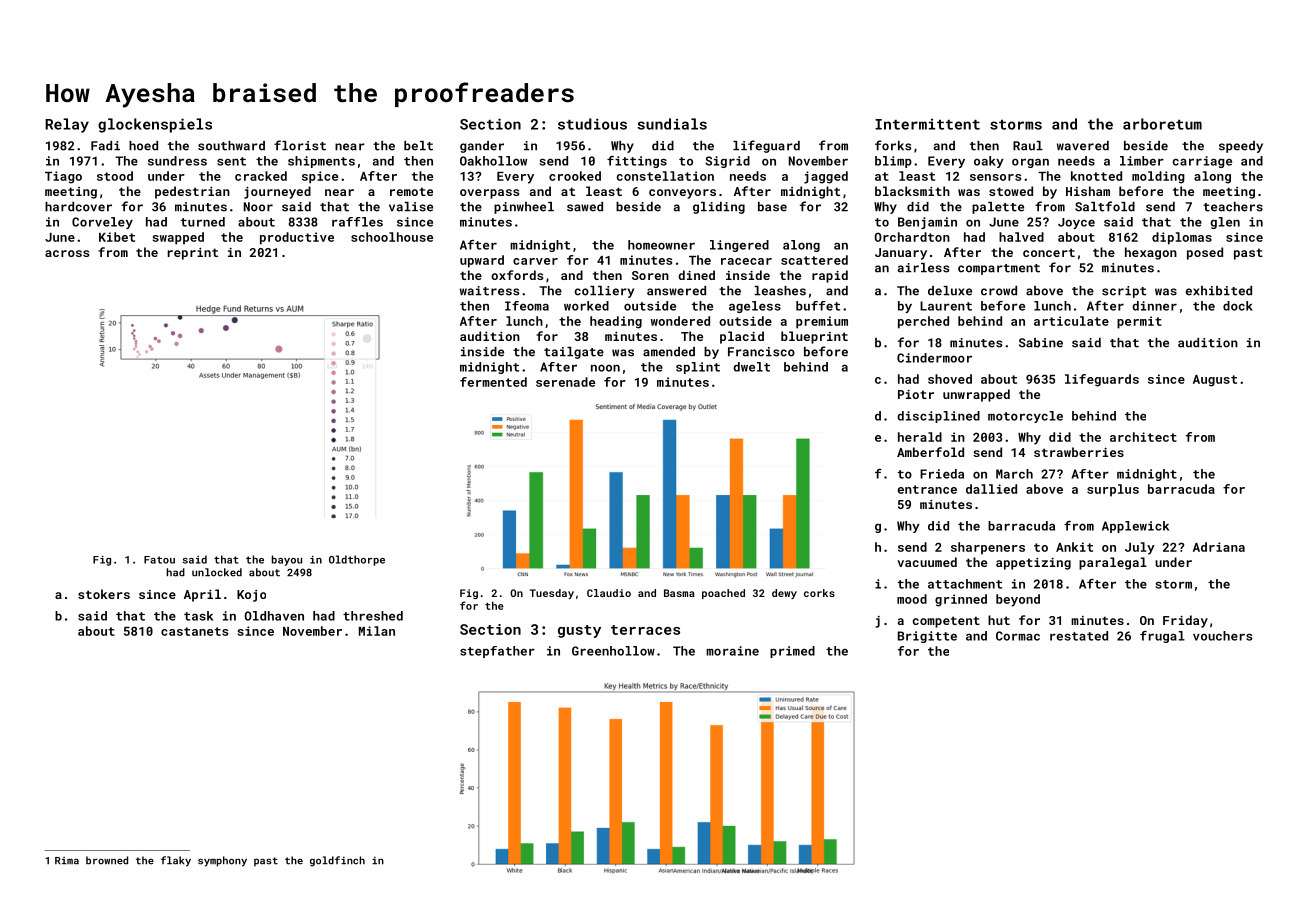 The height and width of the screenshot is (924, 1308). What do you see at coordinates (1139, 322) in the screenshot?
I see `permit` at bounding box center [1139, 322].
